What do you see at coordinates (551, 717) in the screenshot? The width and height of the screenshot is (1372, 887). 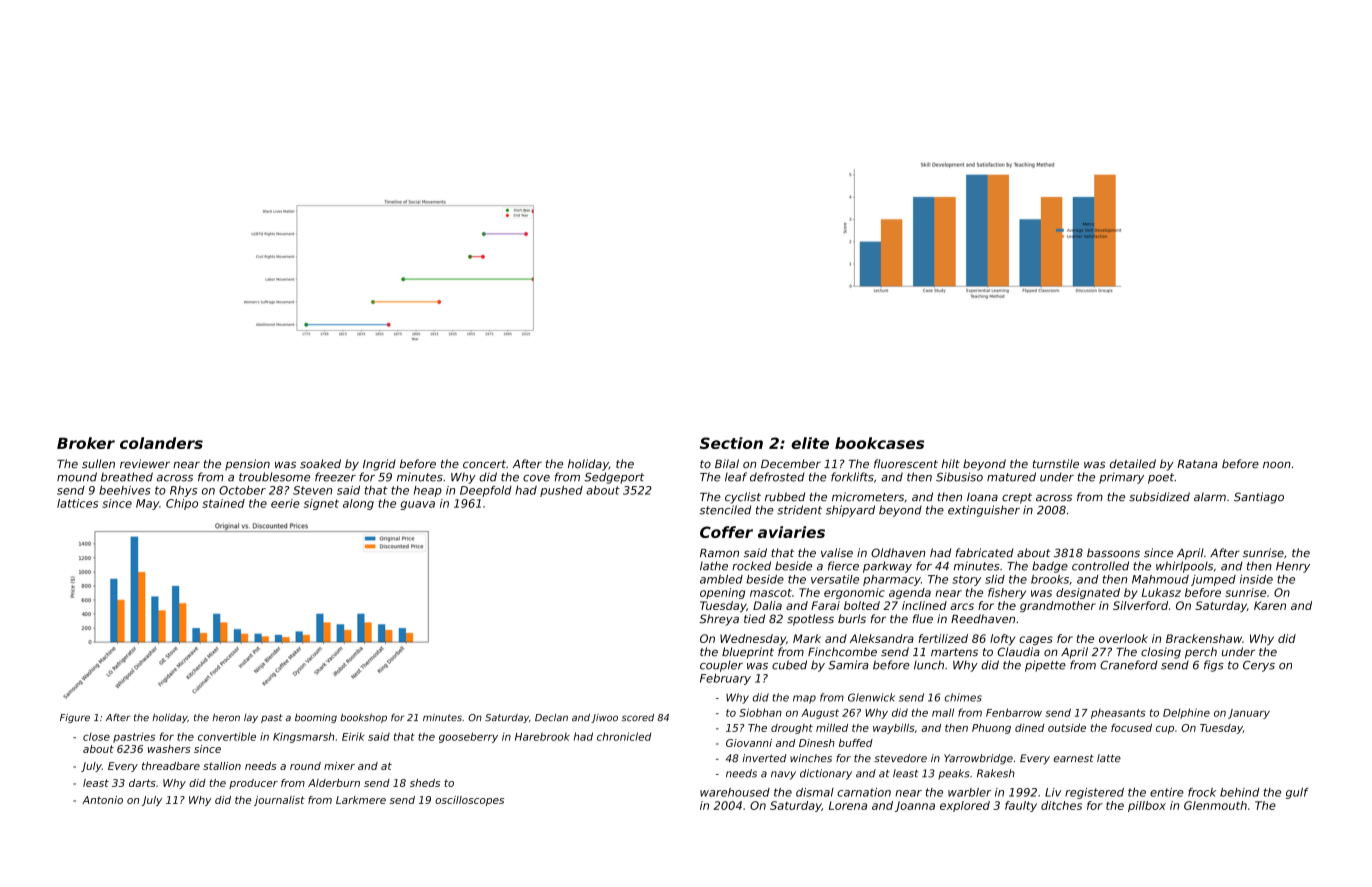 I see `Declan` at bounding box center [551, 717].
